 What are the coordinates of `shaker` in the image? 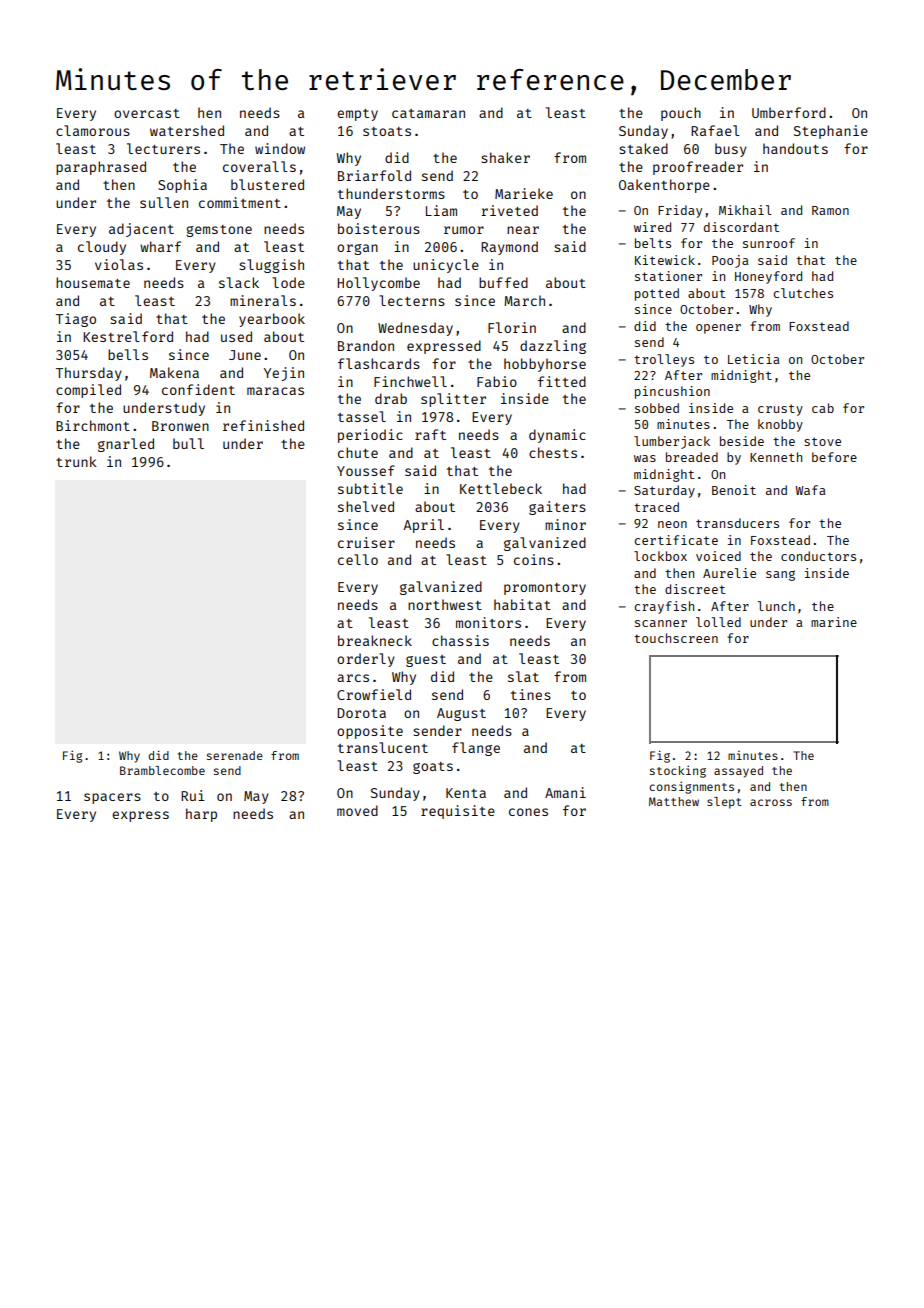 It's located at (505, 157).
